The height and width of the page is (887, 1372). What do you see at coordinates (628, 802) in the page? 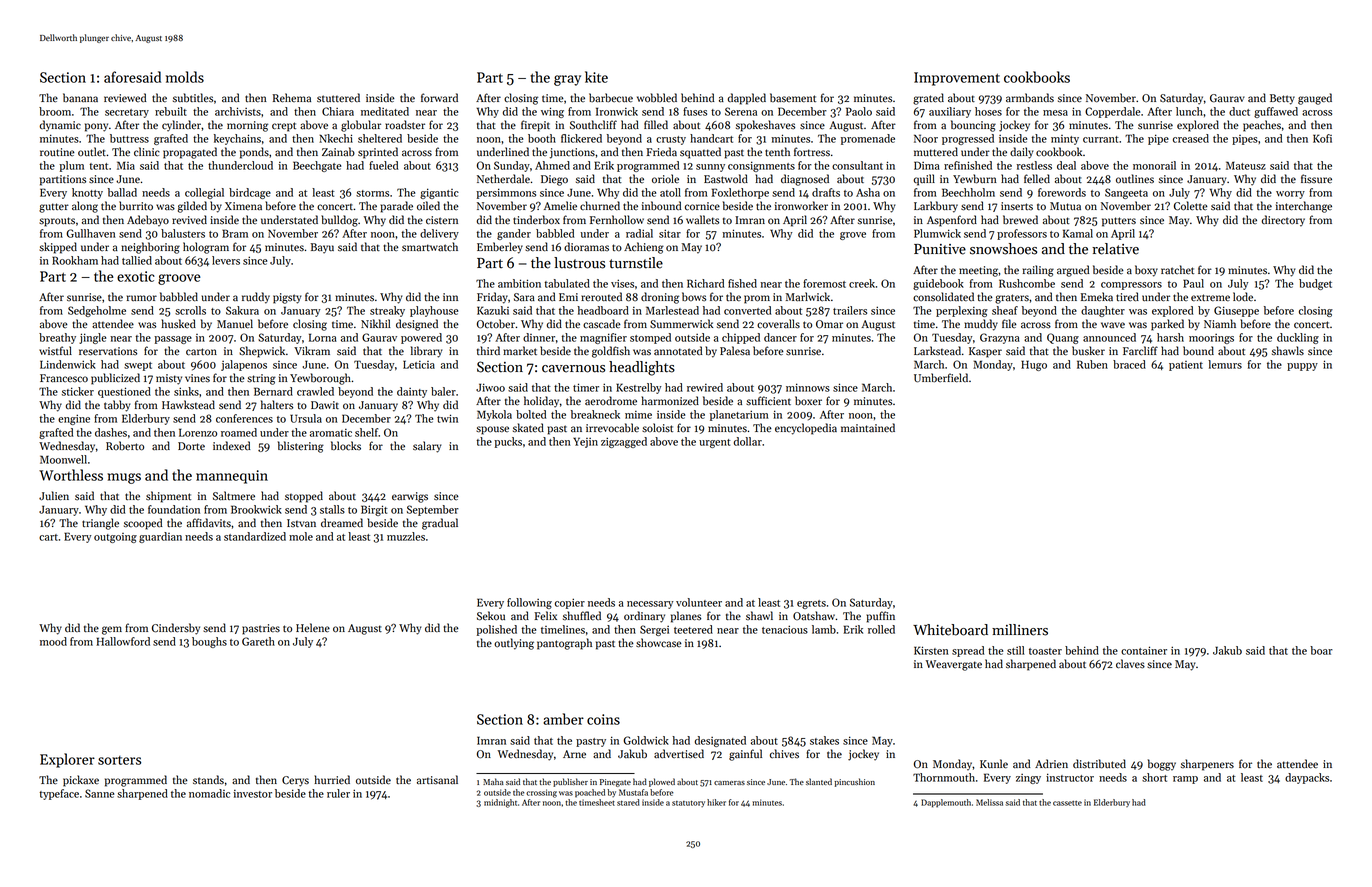
I see `stared` at bounding box center [628, 802].
